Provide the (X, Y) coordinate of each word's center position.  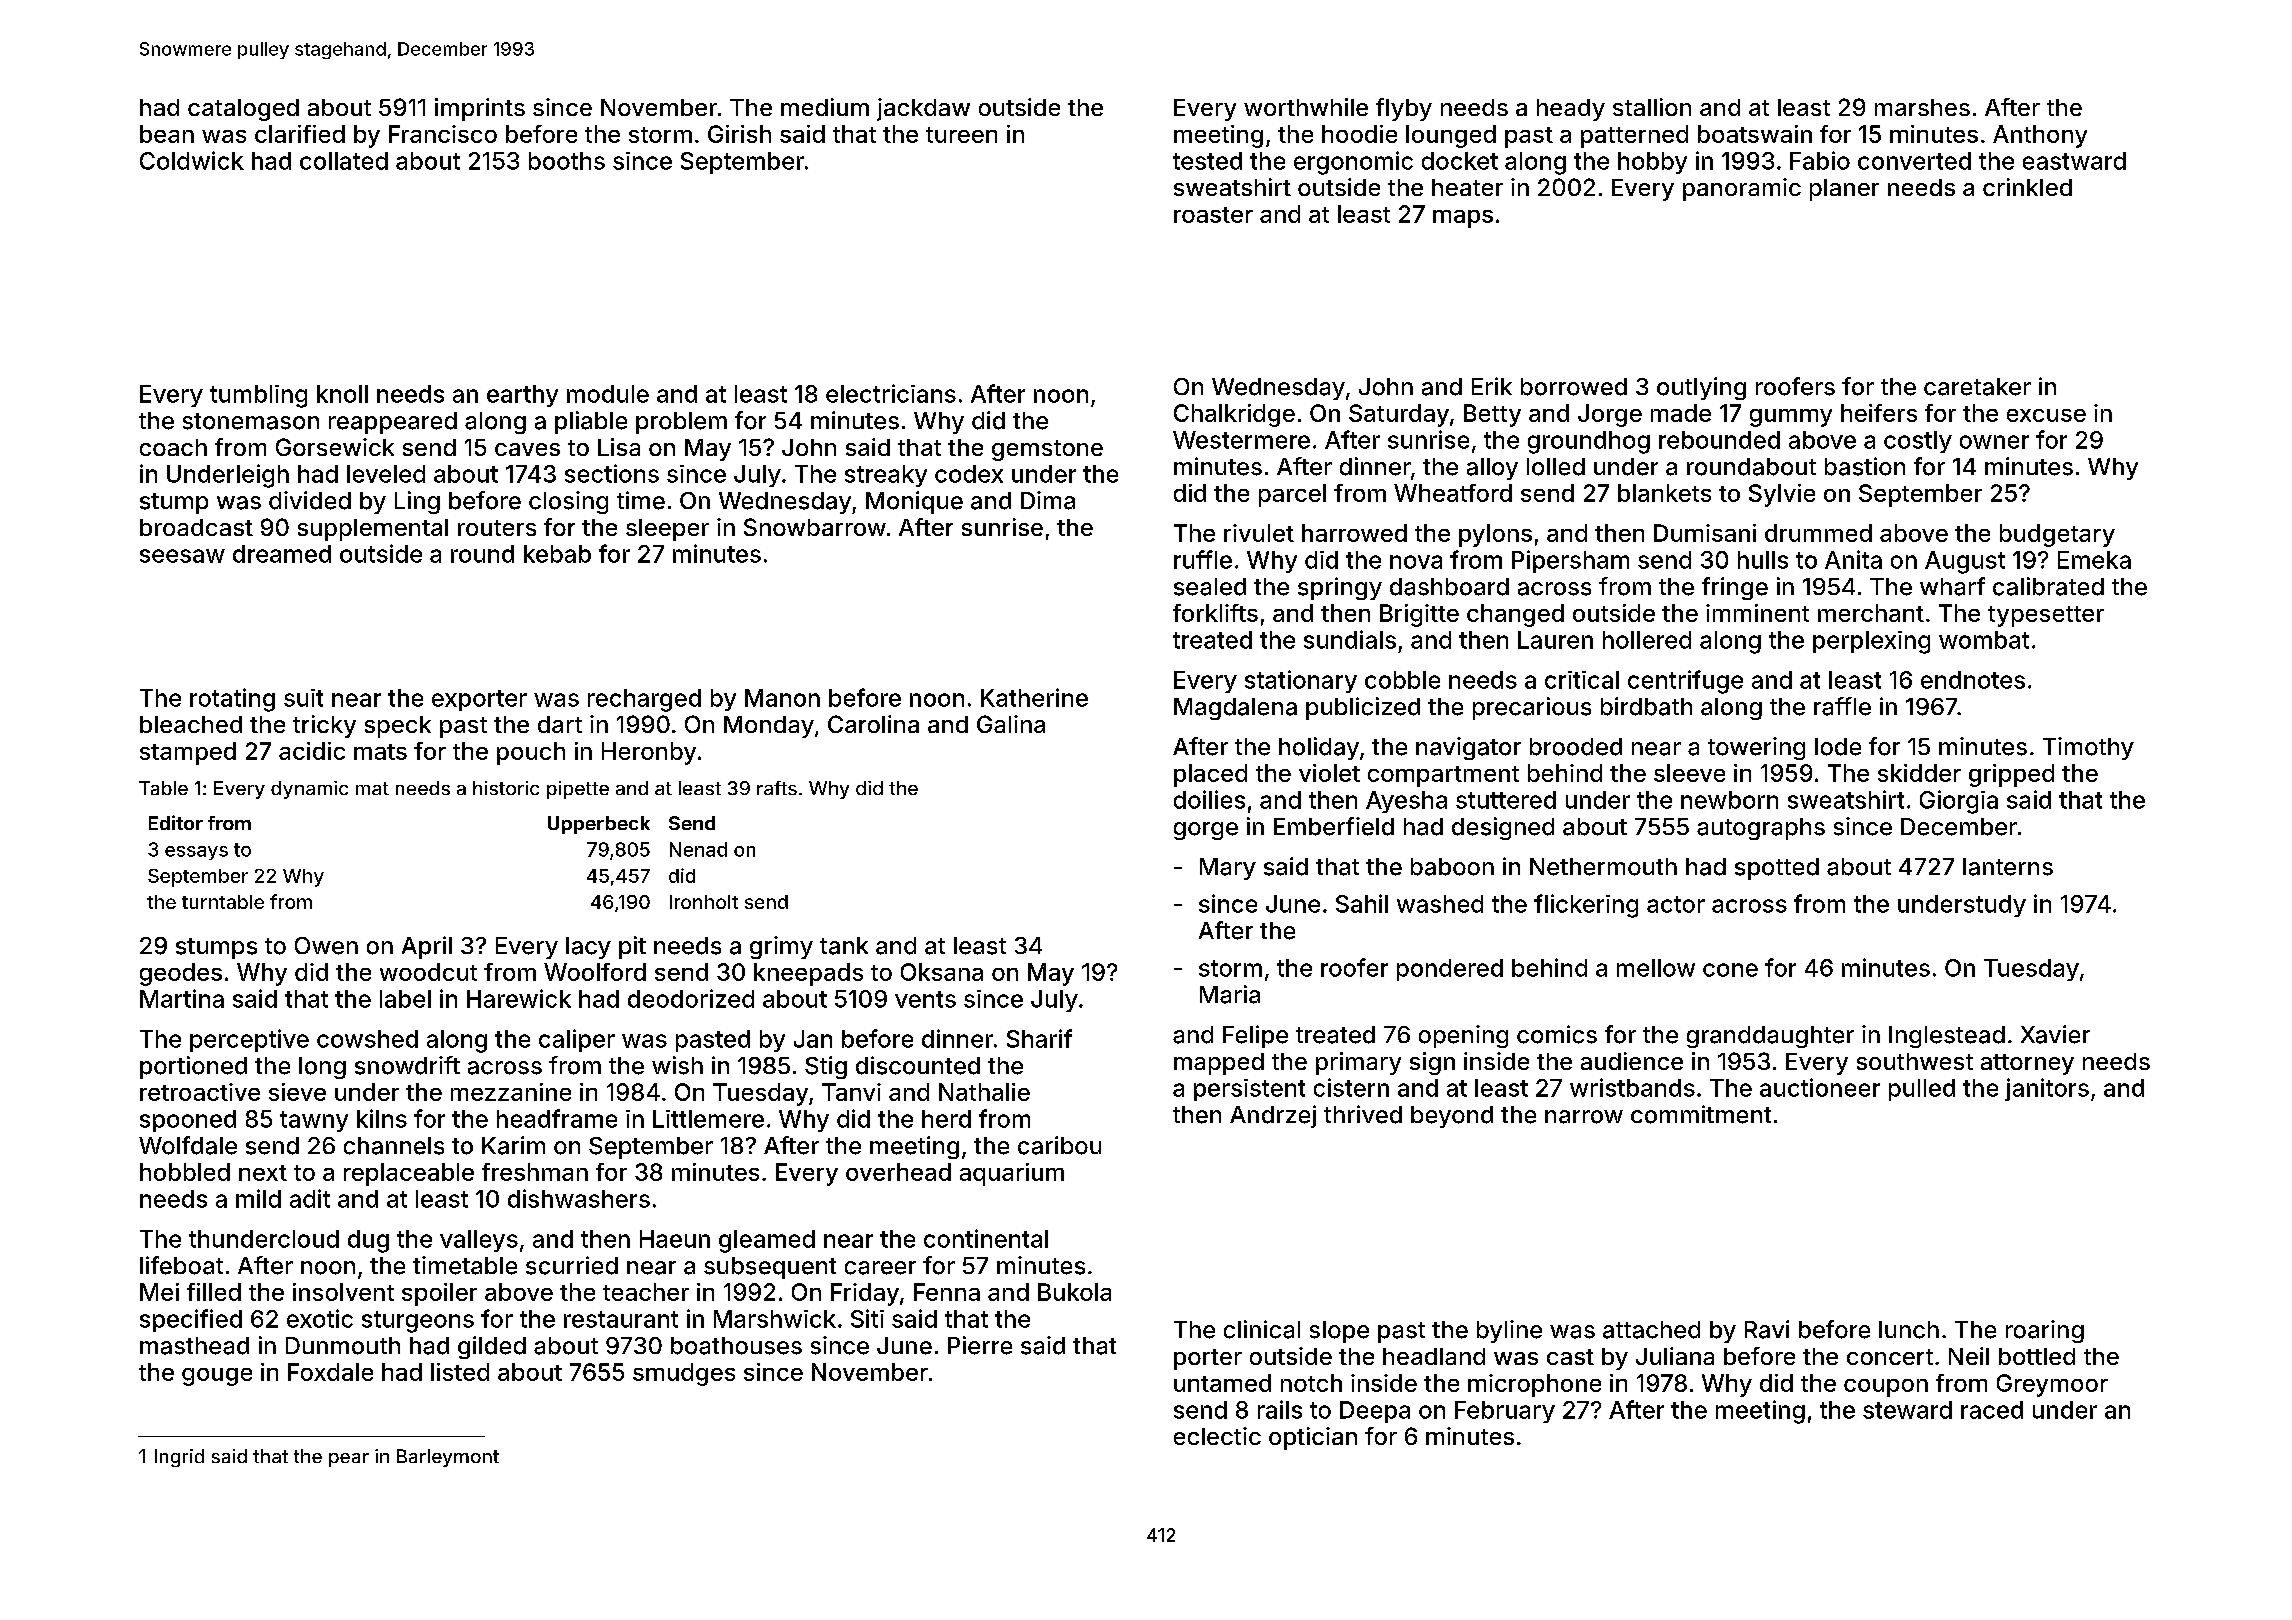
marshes (1922, 107)
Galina (1011, 724)
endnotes (1973, 680)
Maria (1230, 994)
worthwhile (1306, 107)
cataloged (243, 110)
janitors (2047, 1089)
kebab (557, 554)
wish (677, 1065)
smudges (684, 1374)
